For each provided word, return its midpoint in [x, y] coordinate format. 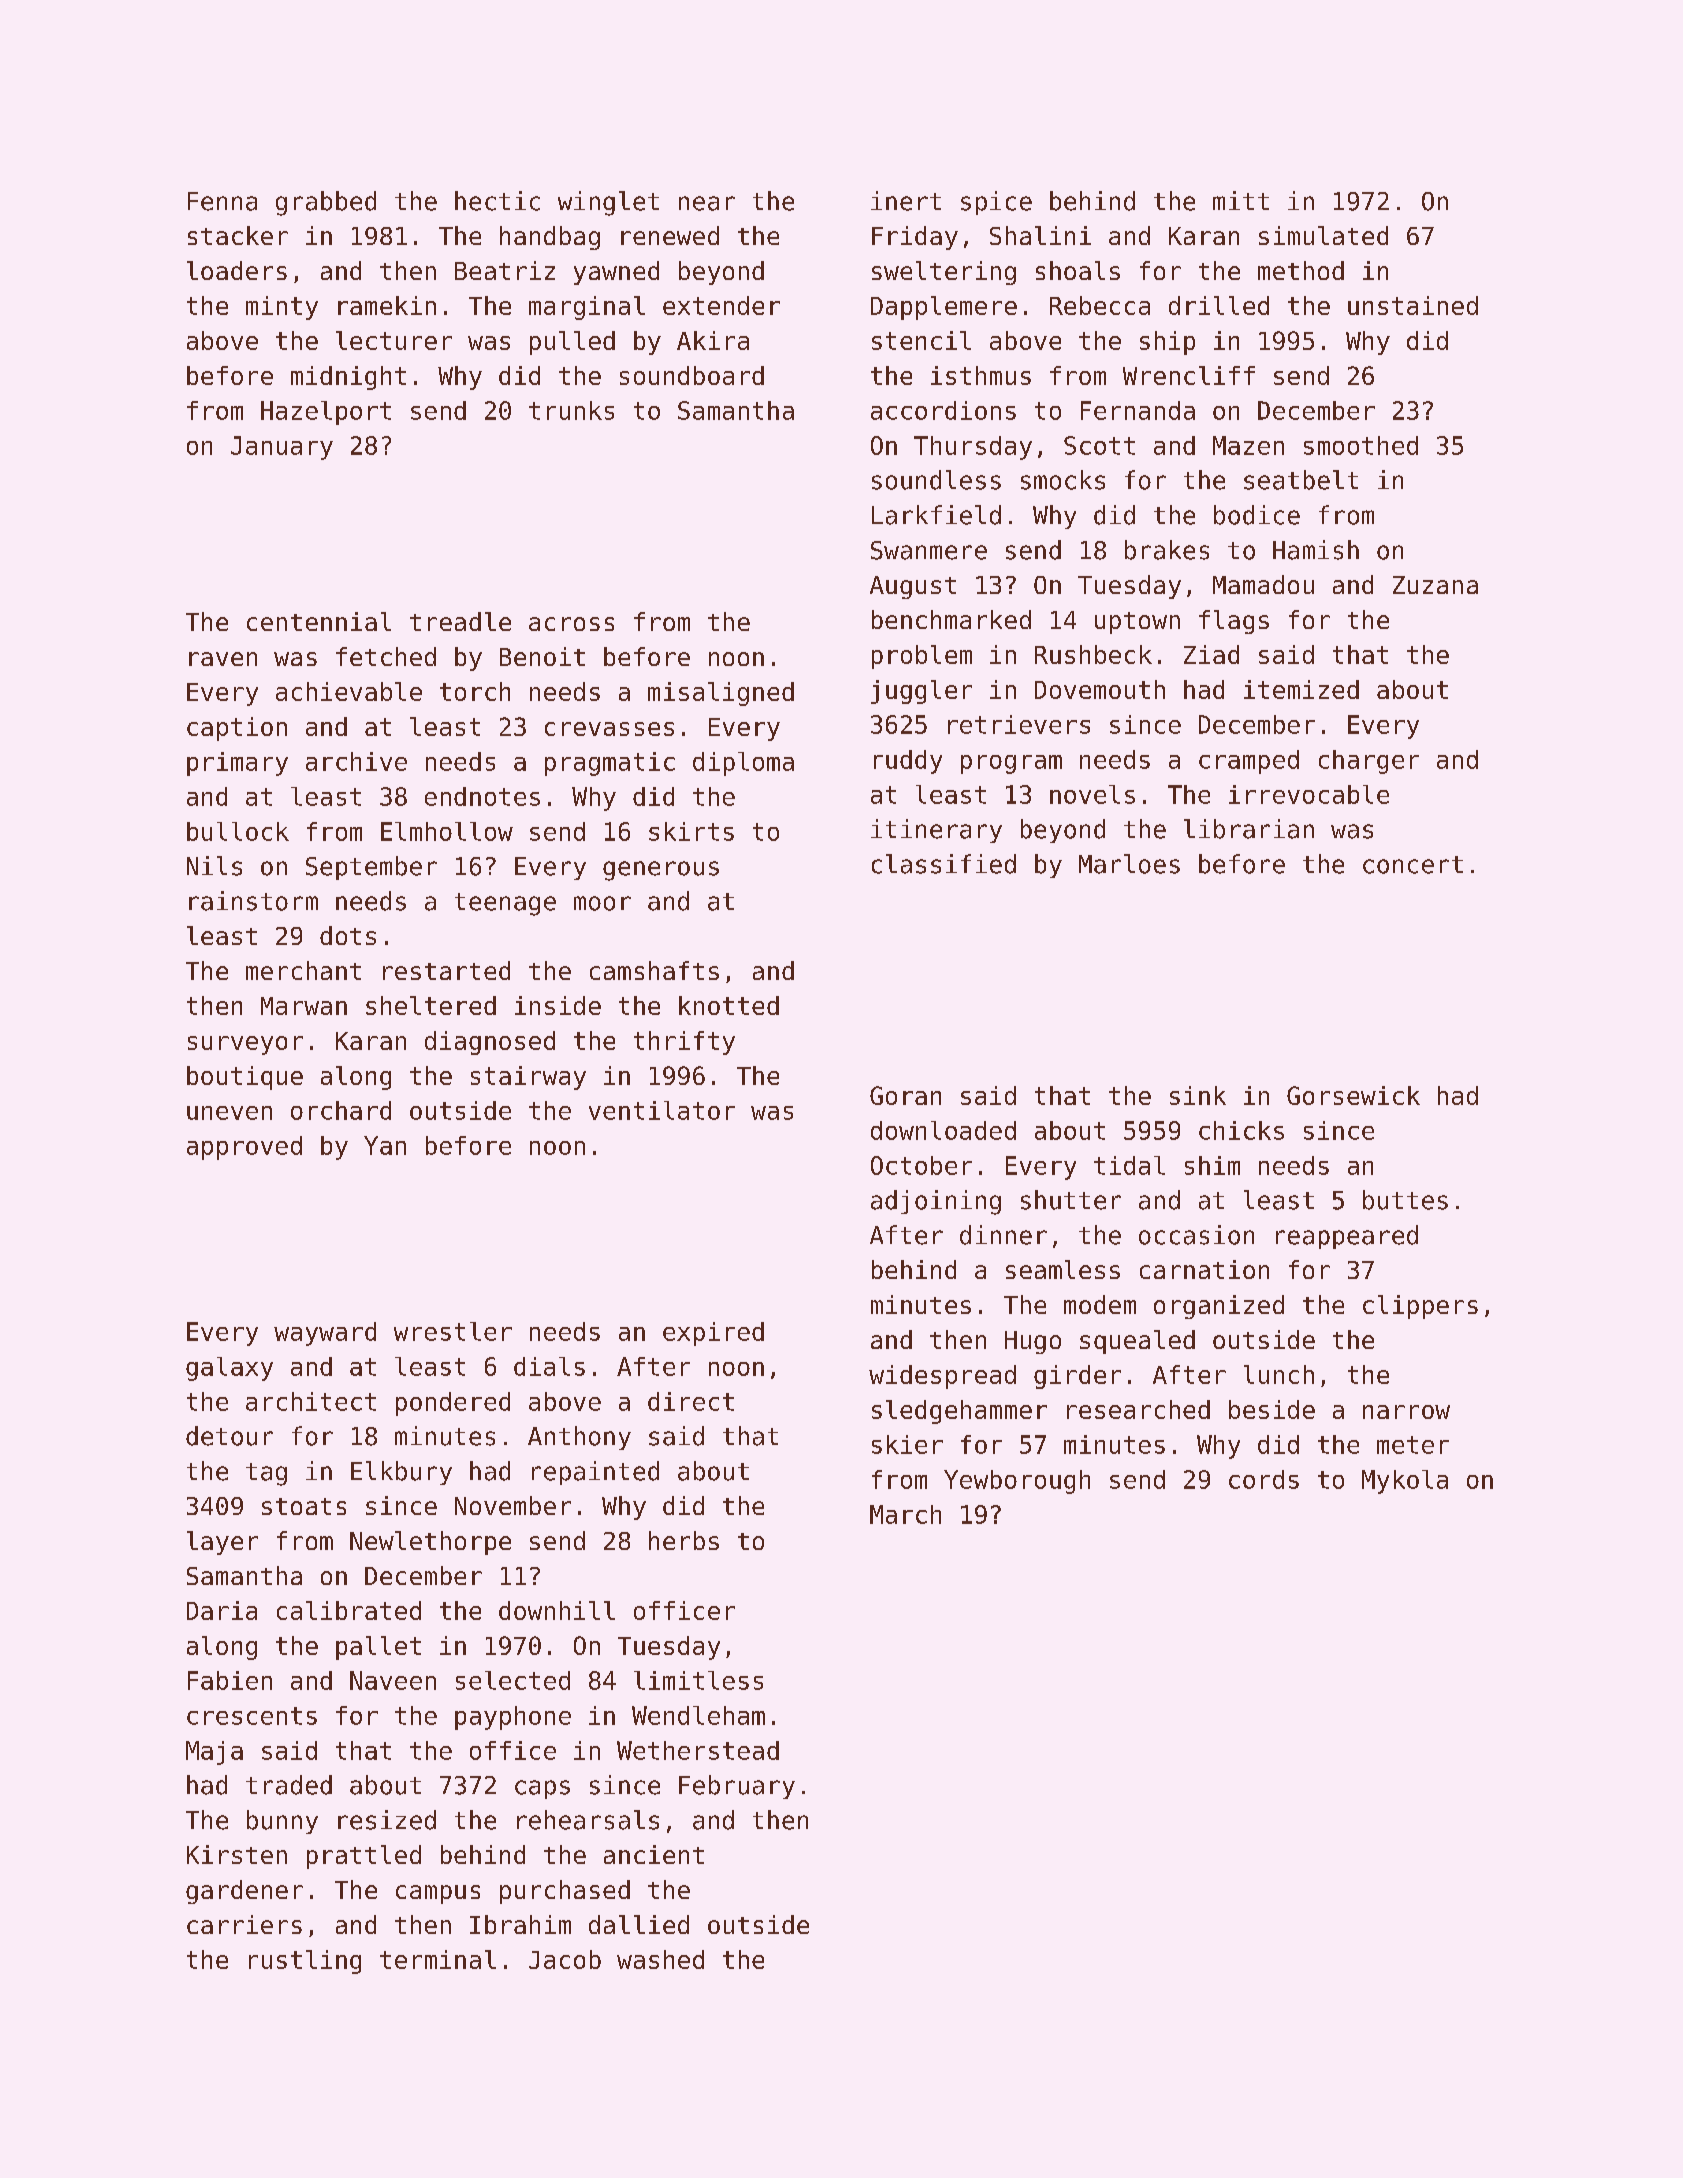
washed [660, 1959]
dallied [639, 1924]
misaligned [721, 694]
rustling [305, 1962]
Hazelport [326, 413]
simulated [1323, 235]
